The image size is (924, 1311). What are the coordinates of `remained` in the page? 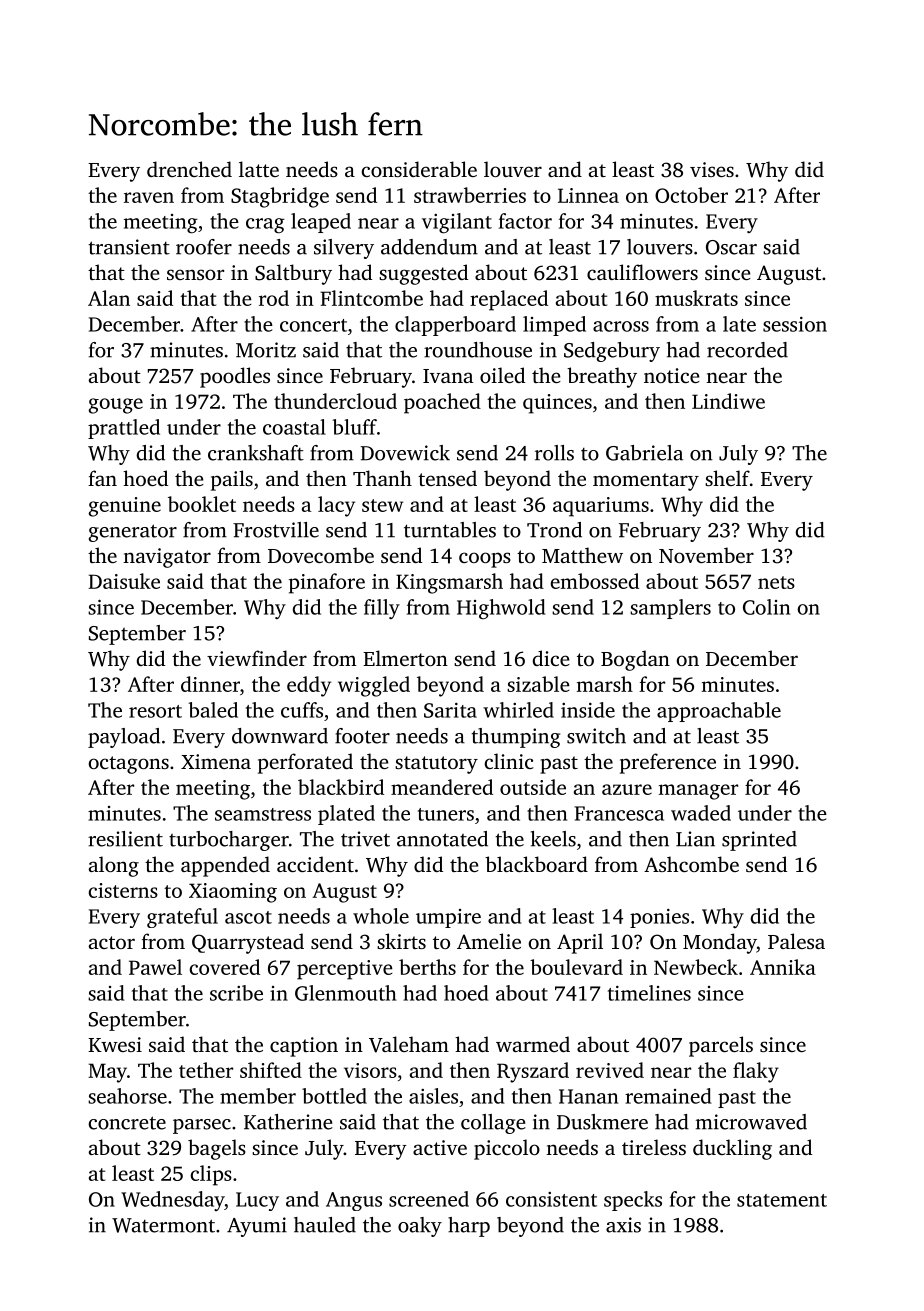 It's located at (668, 1096).
